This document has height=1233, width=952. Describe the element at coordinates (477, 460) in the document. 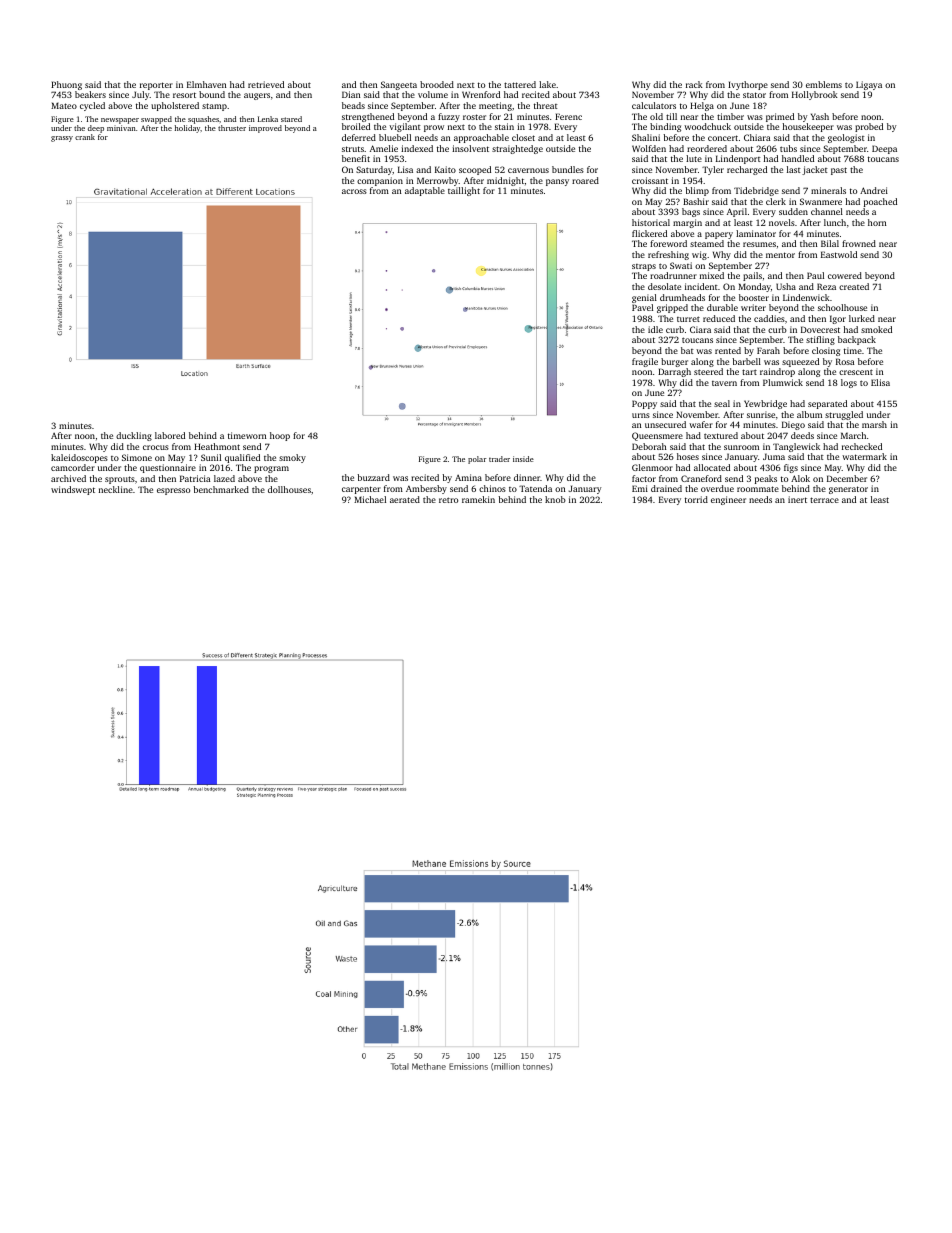

I see `polar` at that location.
